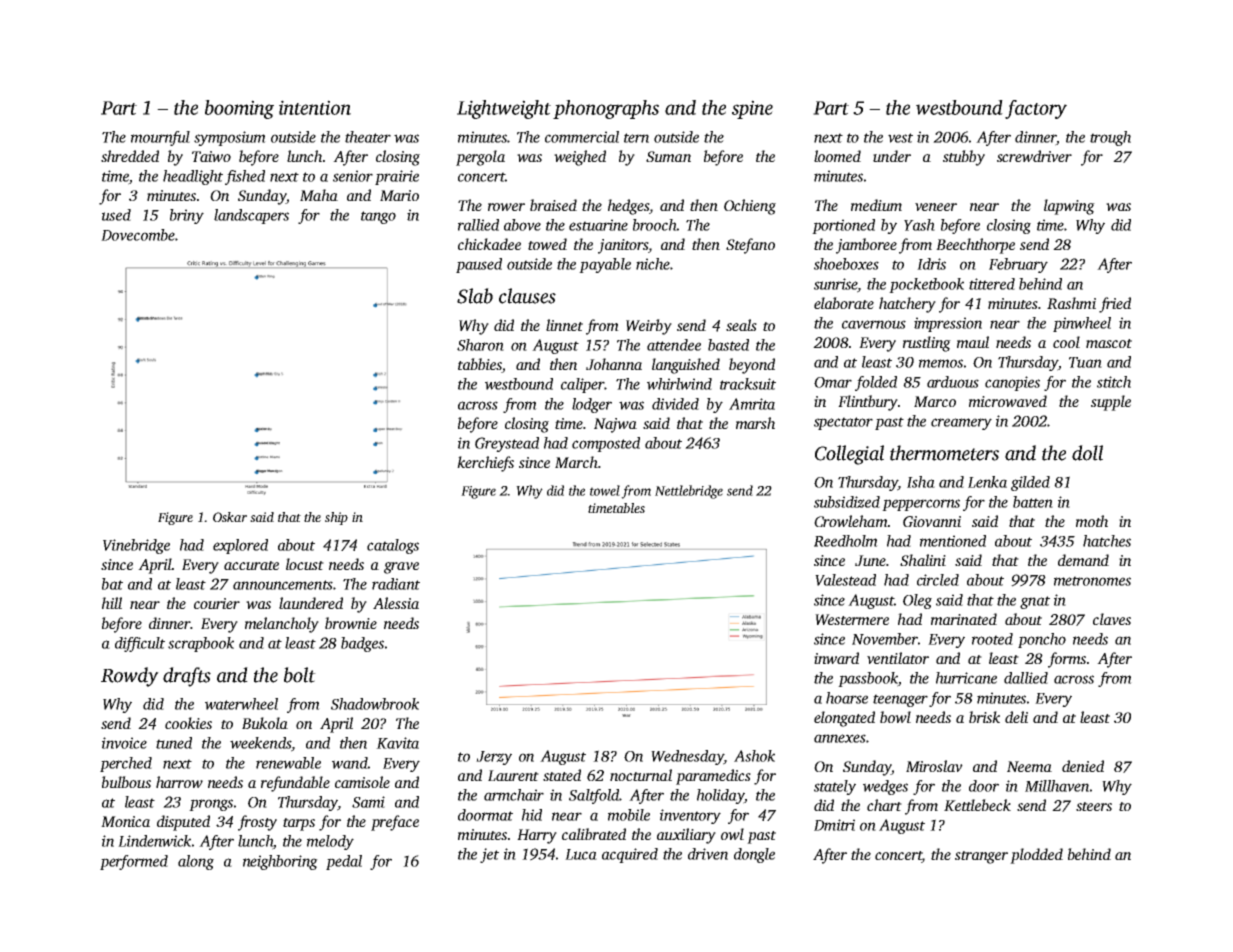 The image size is (1233, 952). What do you see at coordinates (641, 775) in the document?
I see `nocturnal` at bounding box center [641, 775].
